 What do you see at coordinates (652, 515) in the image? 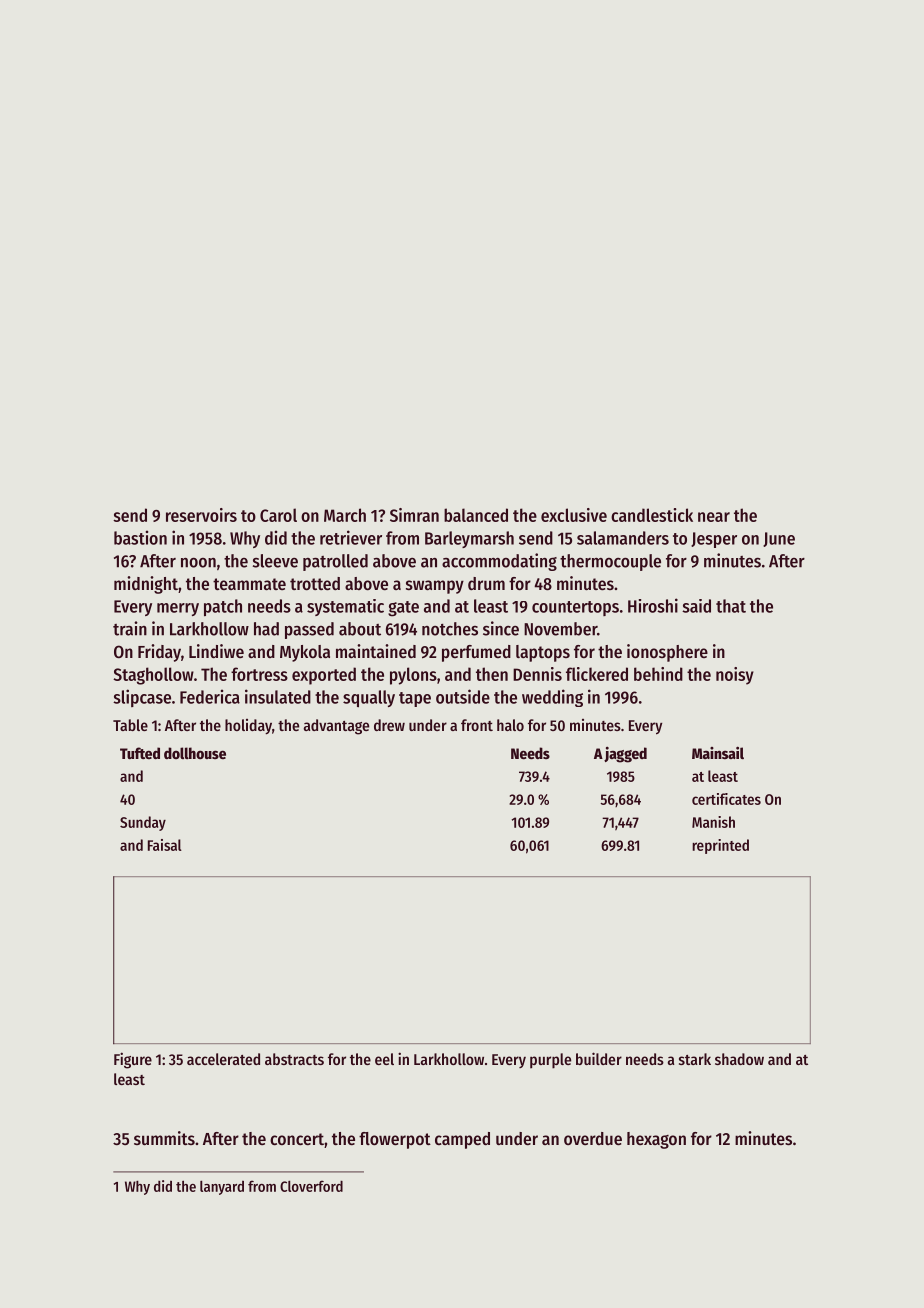
I see `candlestick` at bounding box center [652, 515].
